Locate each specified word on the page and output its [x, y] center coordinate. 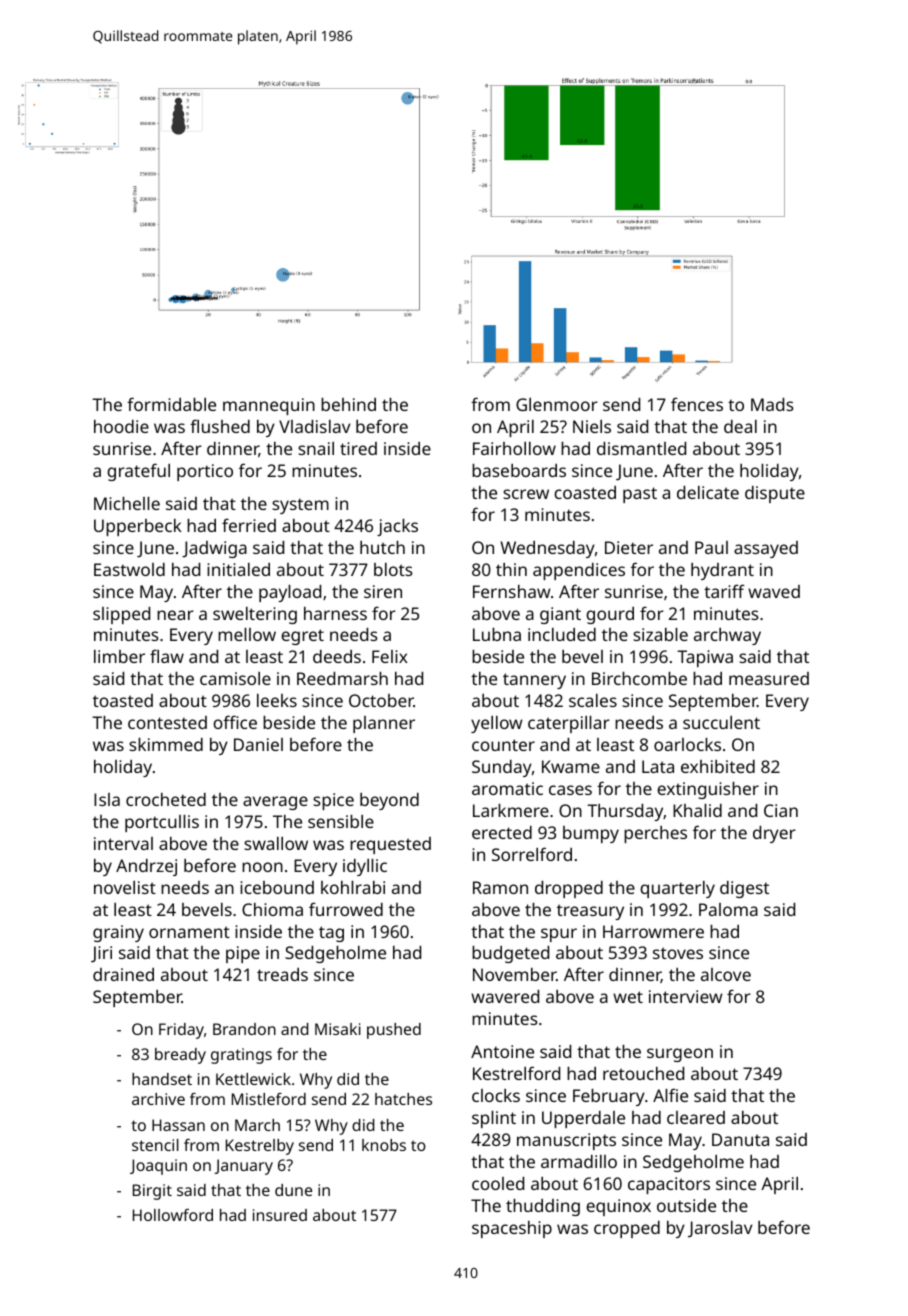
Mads [772, 404]
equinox [618, 1207]
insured [280, 1215]
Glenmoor [557, 404]
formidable [171, 404]
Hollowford [173, 1215]
